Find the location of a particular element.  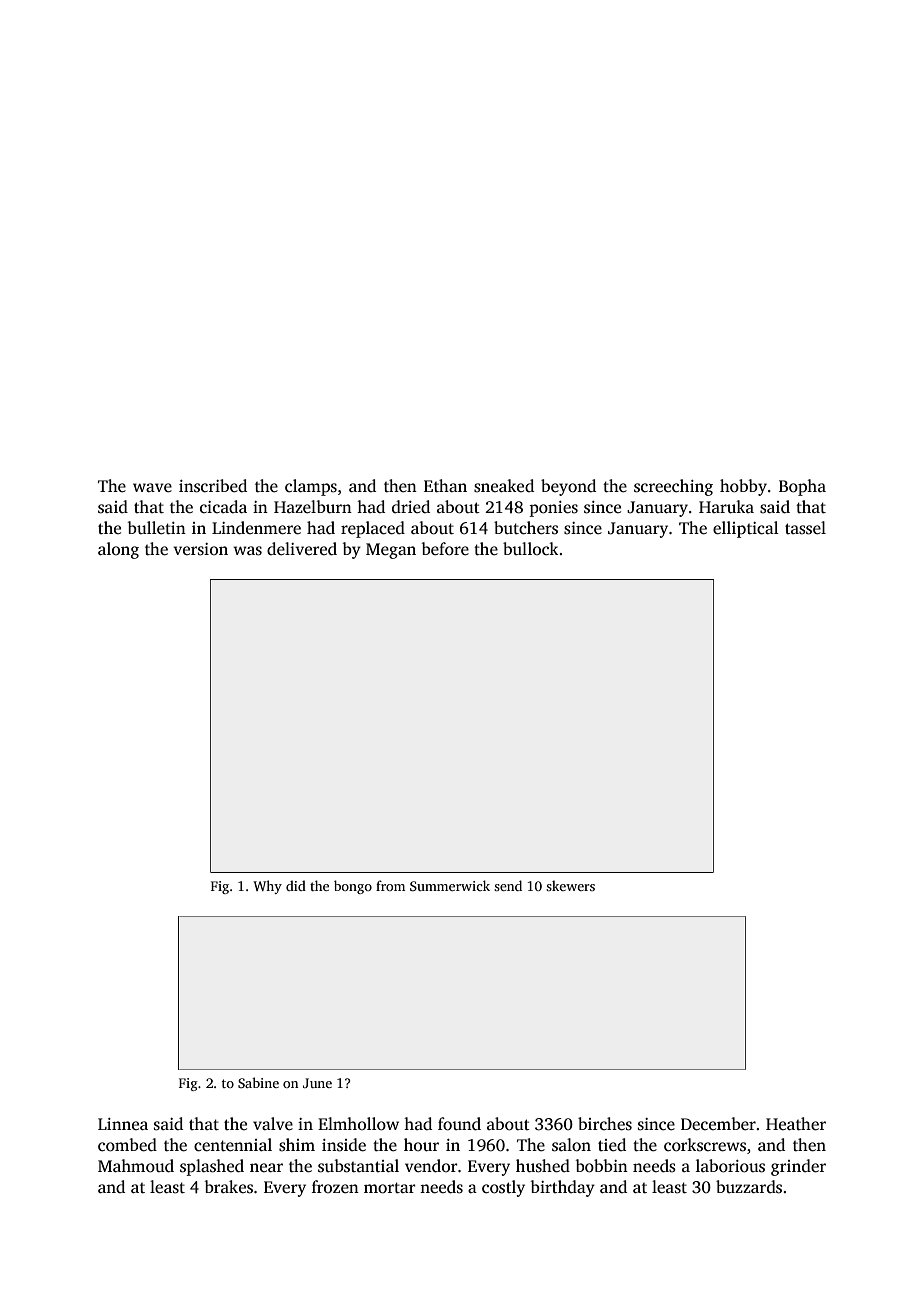

skewers is located at coordinates (570, 885).
